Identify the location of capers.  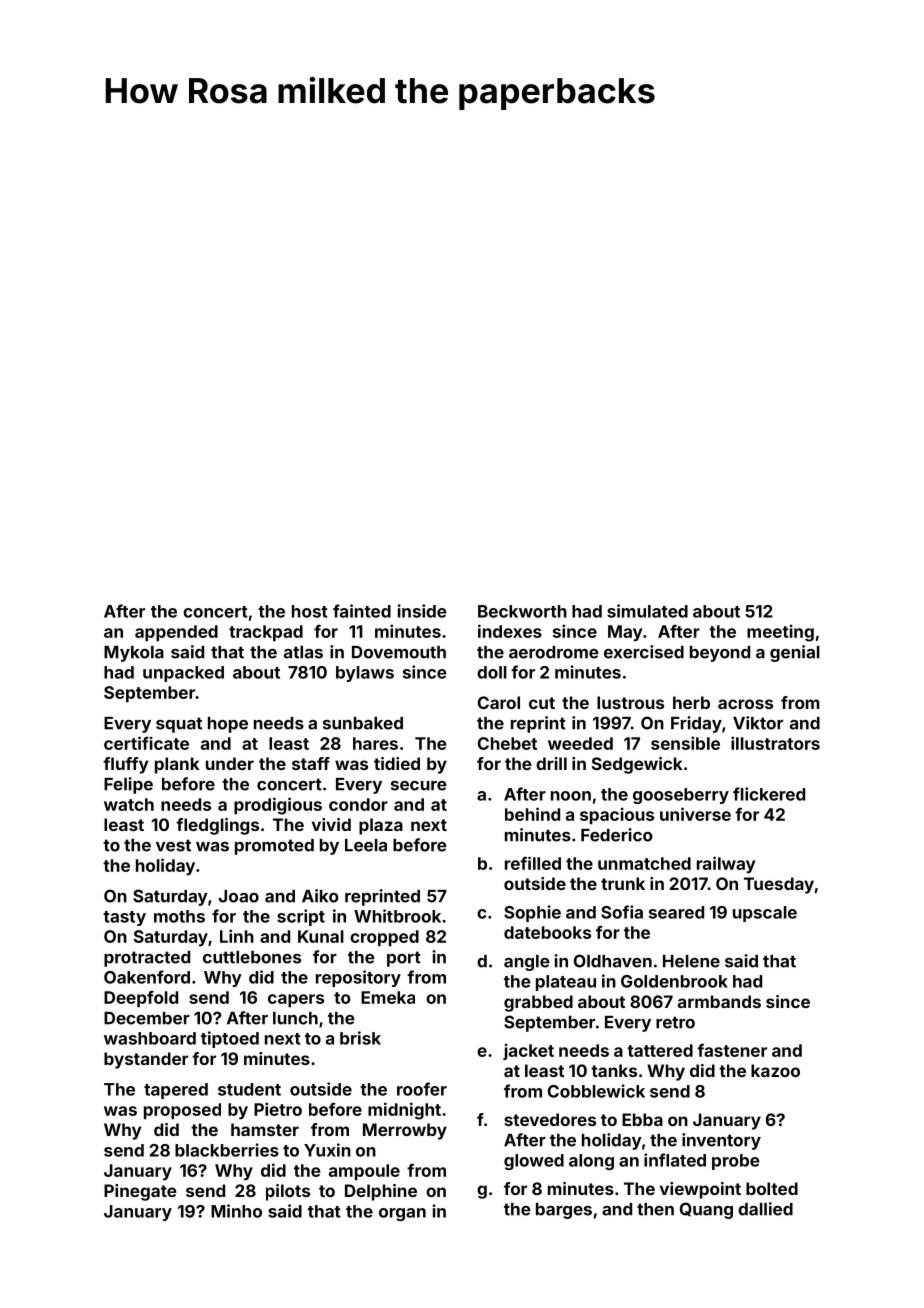
(296, 1000).
